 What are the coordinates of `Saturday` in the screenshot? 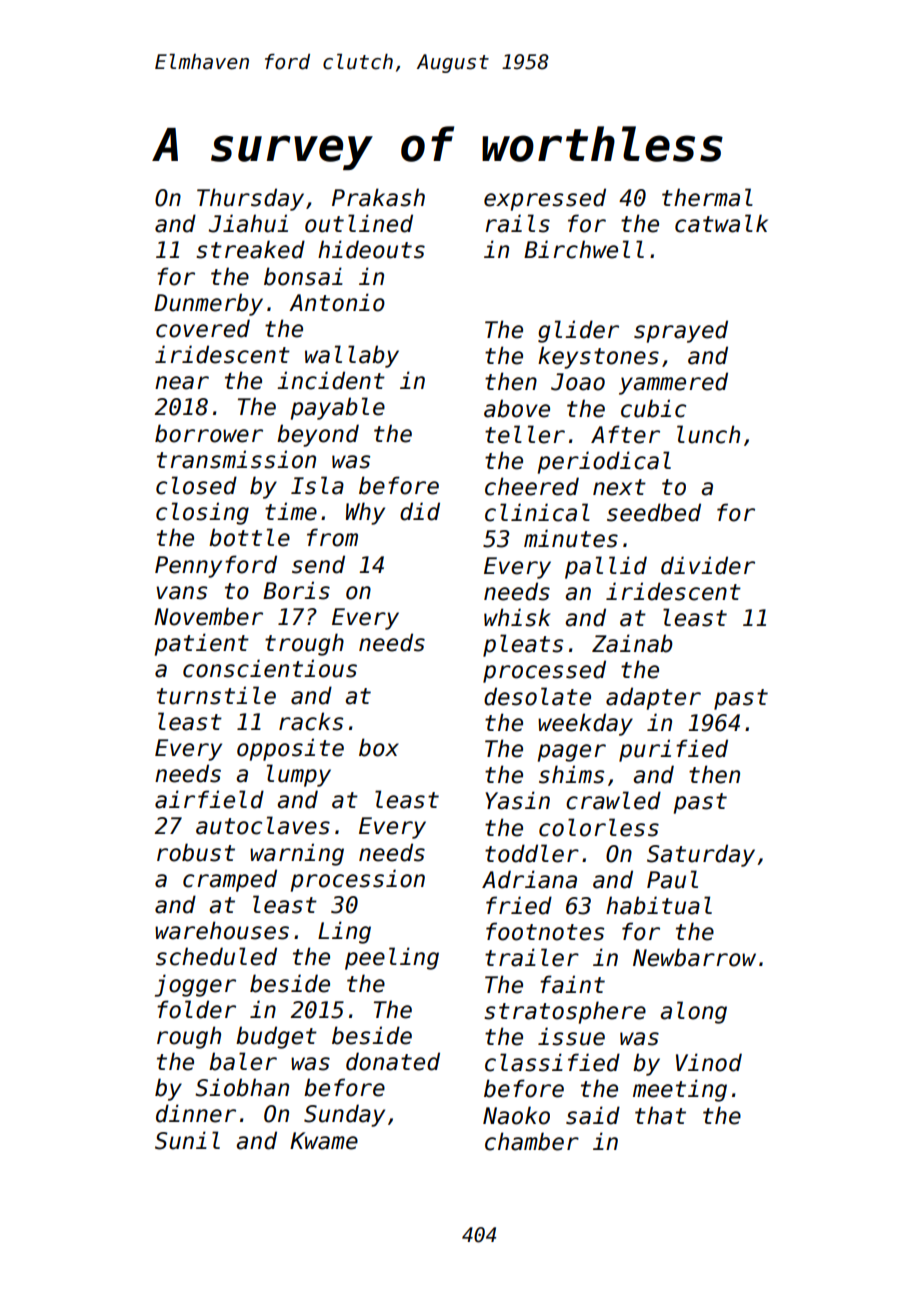 It's located at (701, 855).
